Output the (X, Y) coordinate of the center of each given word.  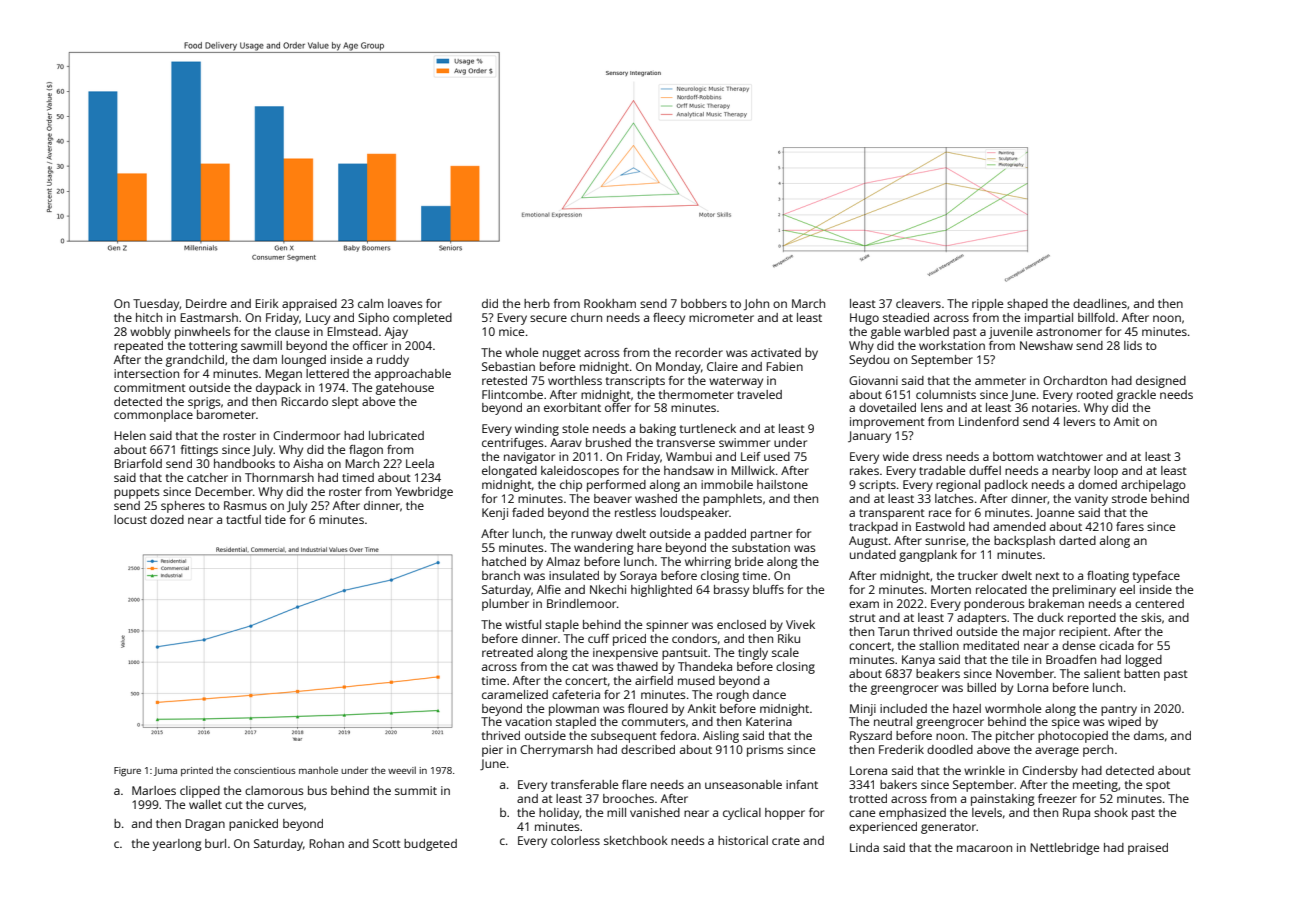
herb (537, 303)
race (940, 513)
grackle (1136, 396)
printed (197, 771)
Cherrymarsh (556, 751)
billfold (1096, 317)
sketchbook (636, 840)
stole (575, 428)
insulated (574, 575)
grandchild (195, 361)
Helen (130, 435)
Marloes (154, 790)
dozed (167, 519)
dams (1149, 735)
